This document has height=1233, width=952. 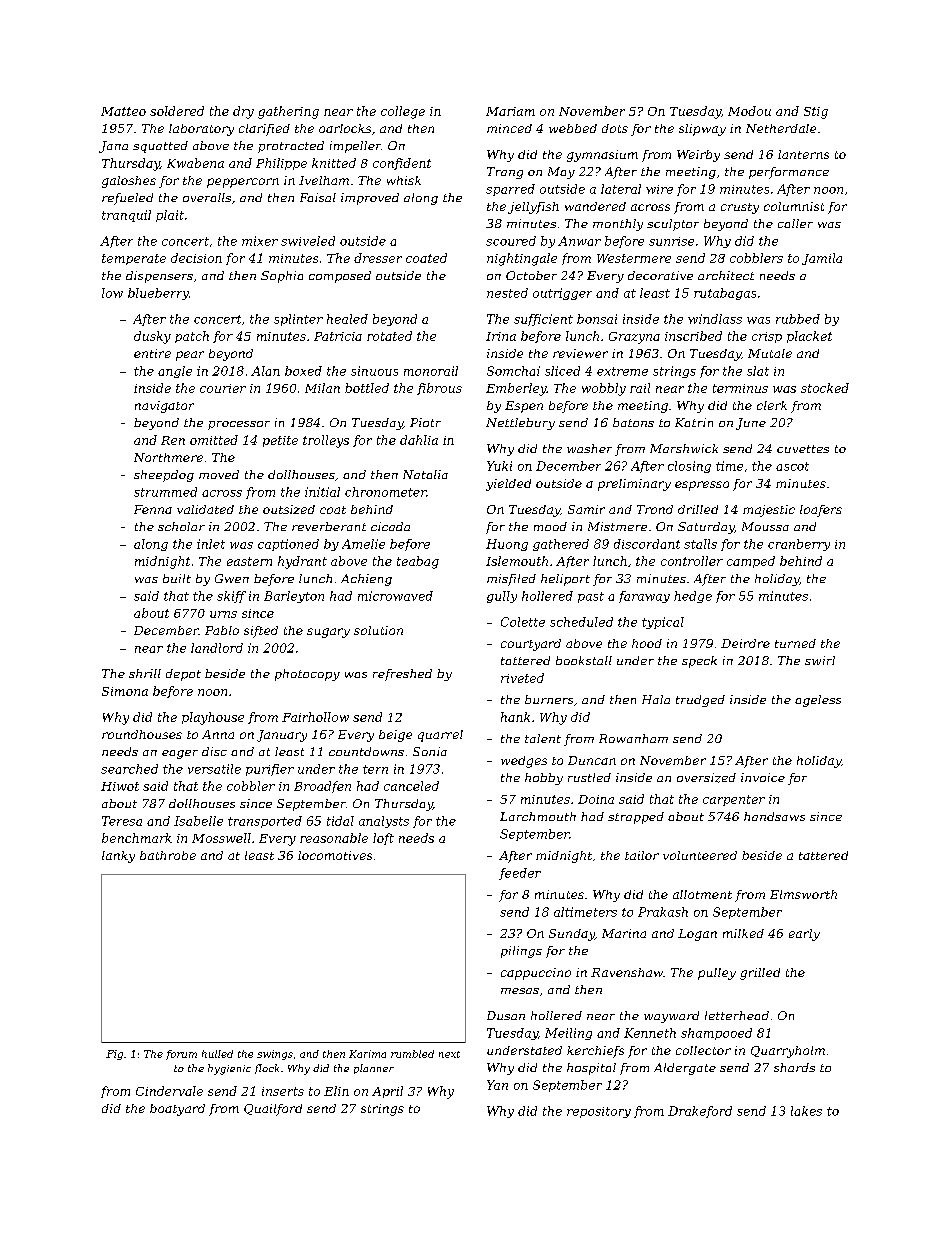 I want to click on riveted, so click(x=522, y=678).
